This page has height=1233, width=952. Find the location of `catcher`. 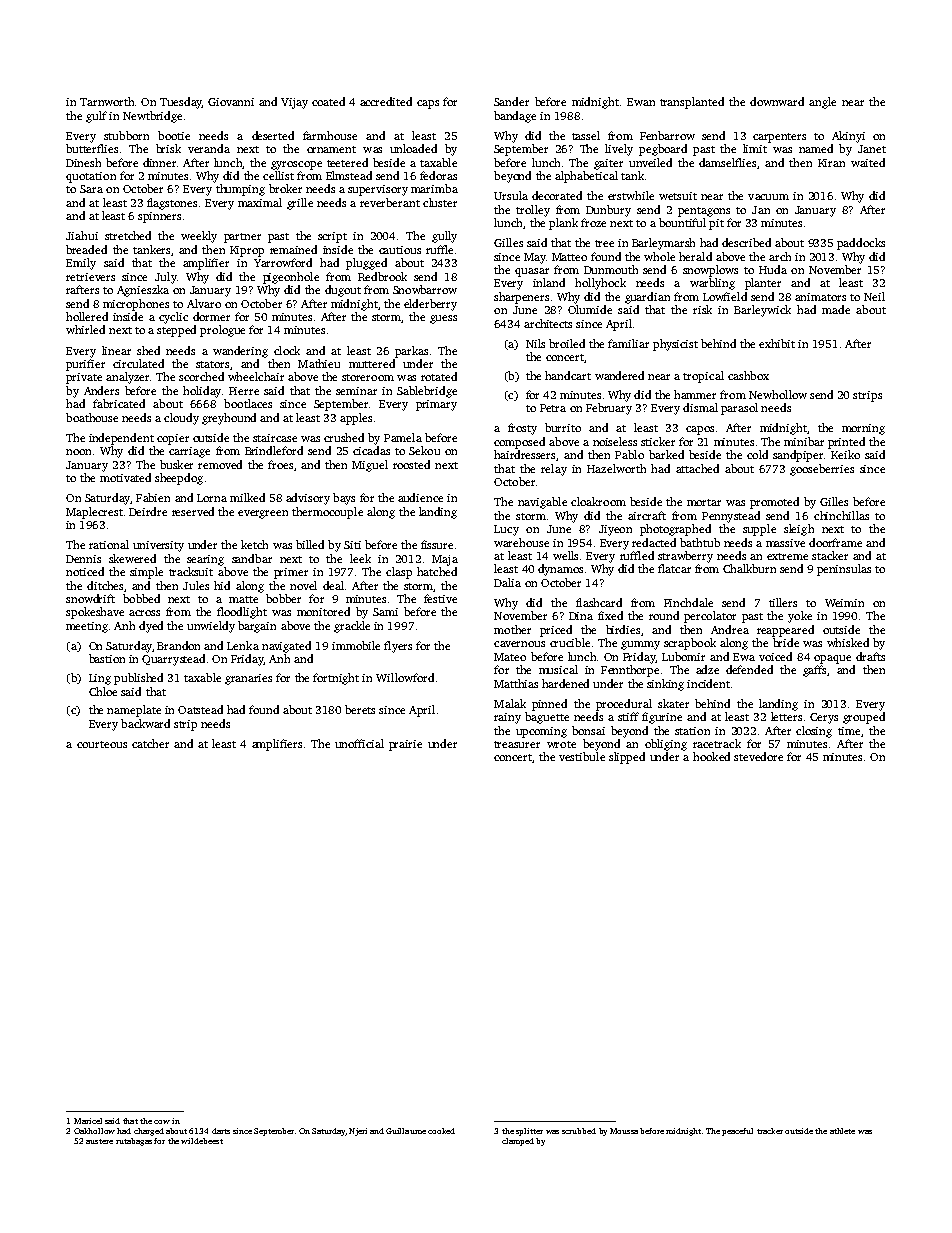

catcher is located at coordinates (150, 743).
